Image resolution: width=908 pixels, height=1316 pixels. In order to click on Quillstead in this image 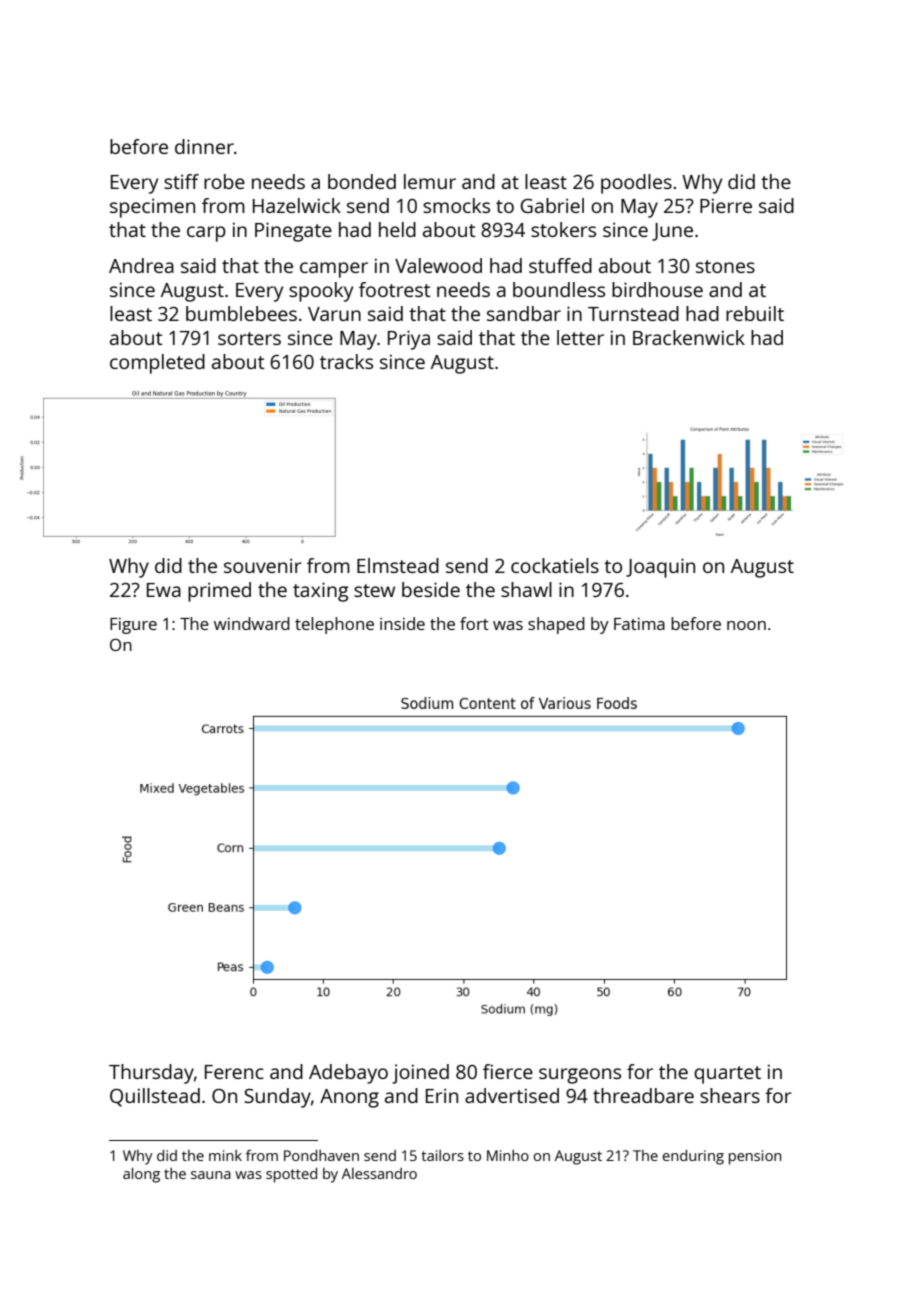, I will do `click(155, 1097)`.
